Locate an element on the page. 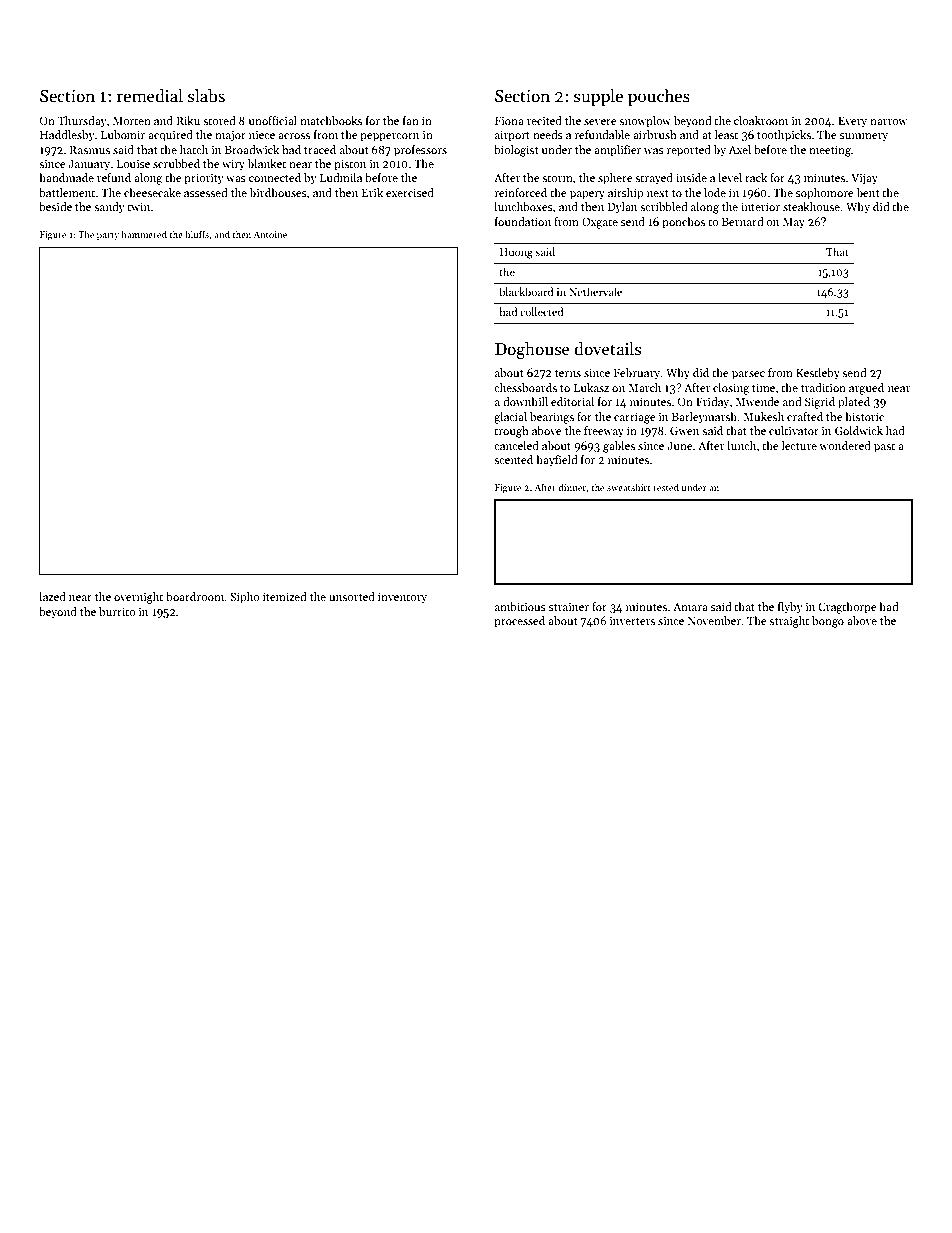 The height and width of the document is (1233, 952). needs is located at coordinates (548, 134).
